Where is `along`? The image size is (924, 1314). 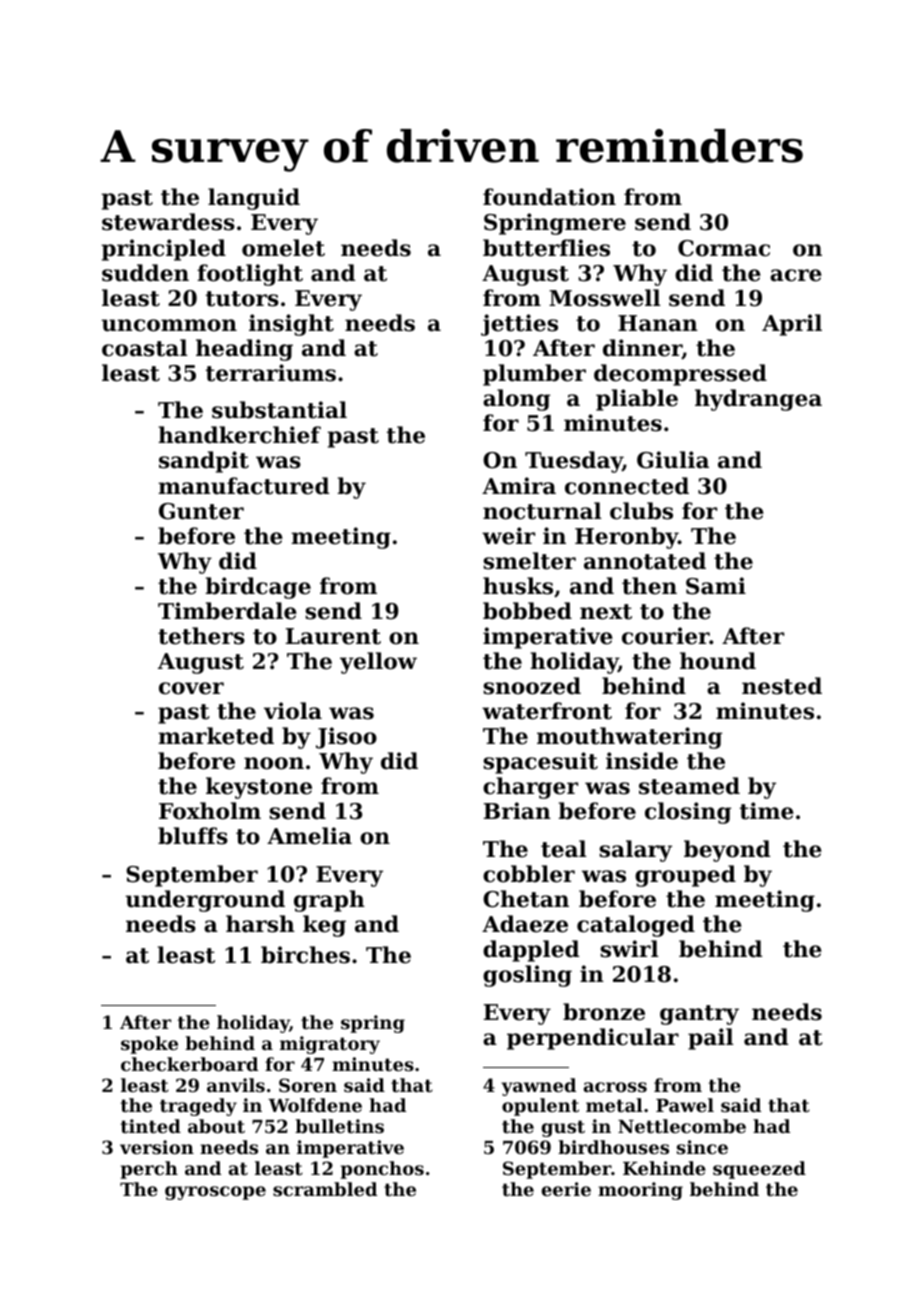
along is located at coordinates (516, 400).
